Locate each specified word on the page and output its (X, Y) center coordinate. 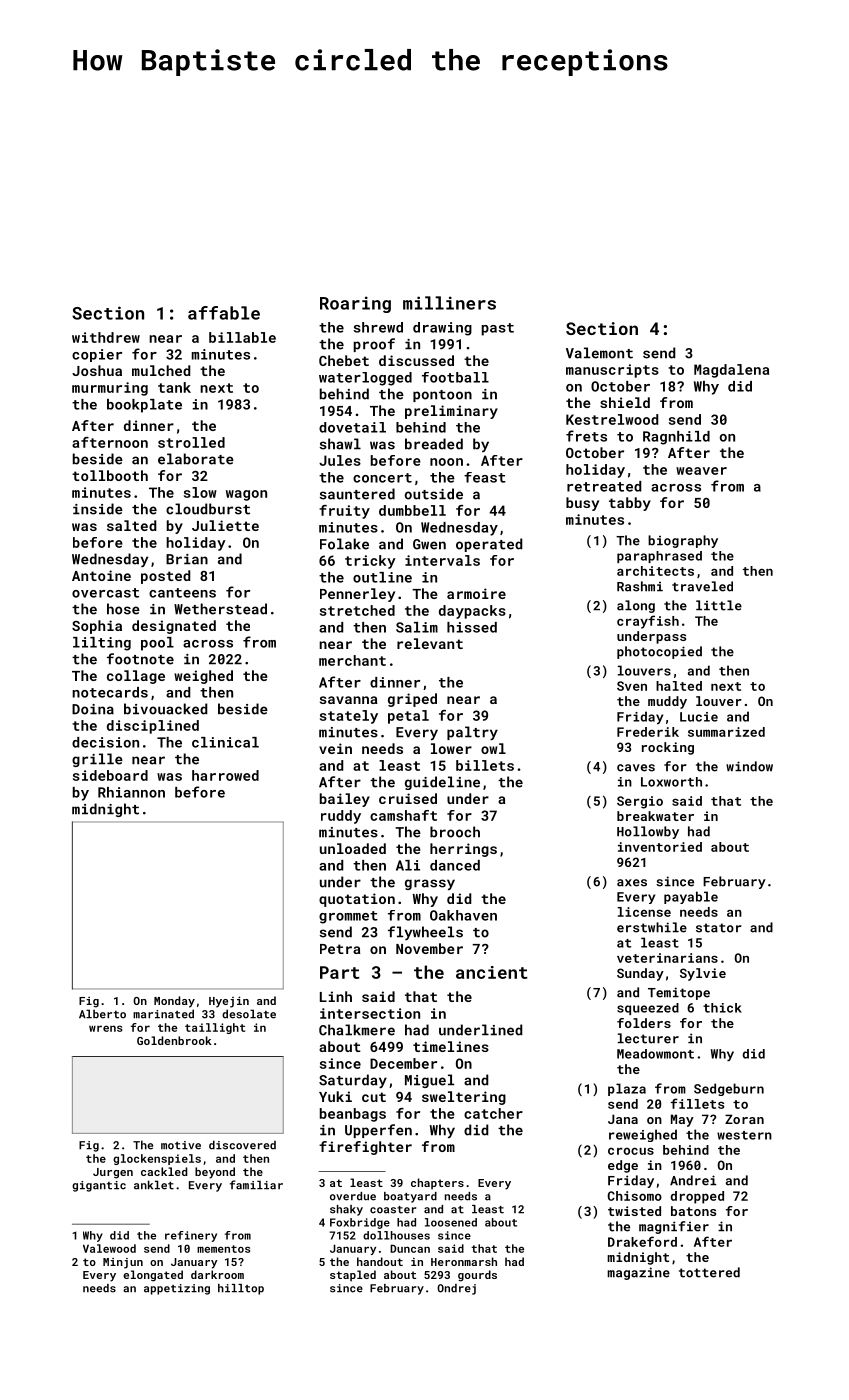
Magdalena (731, 371)
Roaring (355, 304)
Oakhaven (463, 915)
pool (157, 644)
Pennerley (357, 595)
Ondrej (456, 1289)
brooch (455, 832)
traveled (702, 586)
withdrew (106, 337)
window (749, 766)
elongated (153, 1276)
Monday (174, 1002)
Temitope (679, 993)
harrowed (225, 775)
